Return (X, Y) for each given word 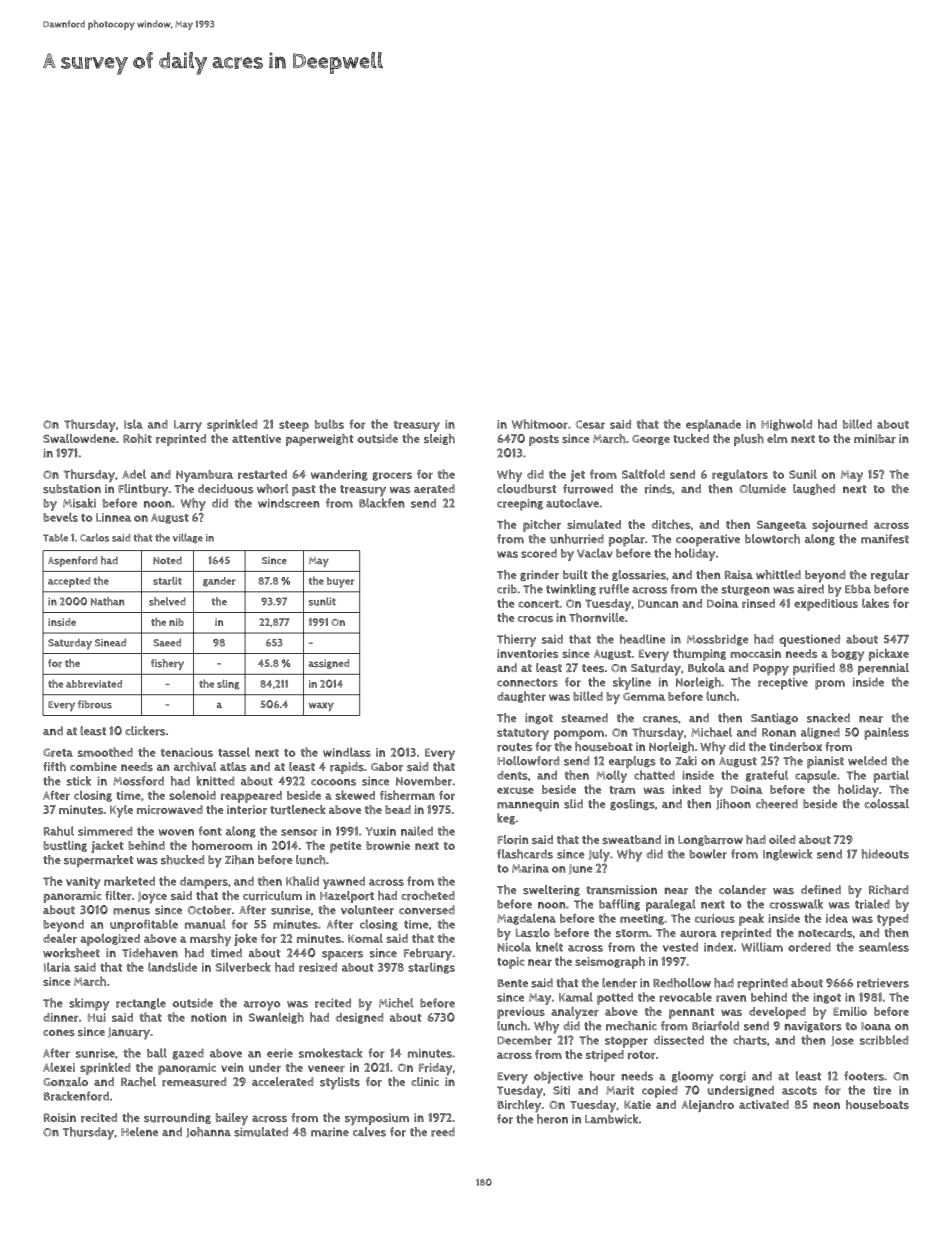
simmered (105, 831)
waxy (321, 706)
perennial (883, 669)
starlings (431, 968)
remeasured (194, 1082)
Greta (58, 752)
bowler (708, 854)
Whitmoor (540, 424)
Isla (133, 424)
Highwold (786, 425)
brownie (388, 845)
